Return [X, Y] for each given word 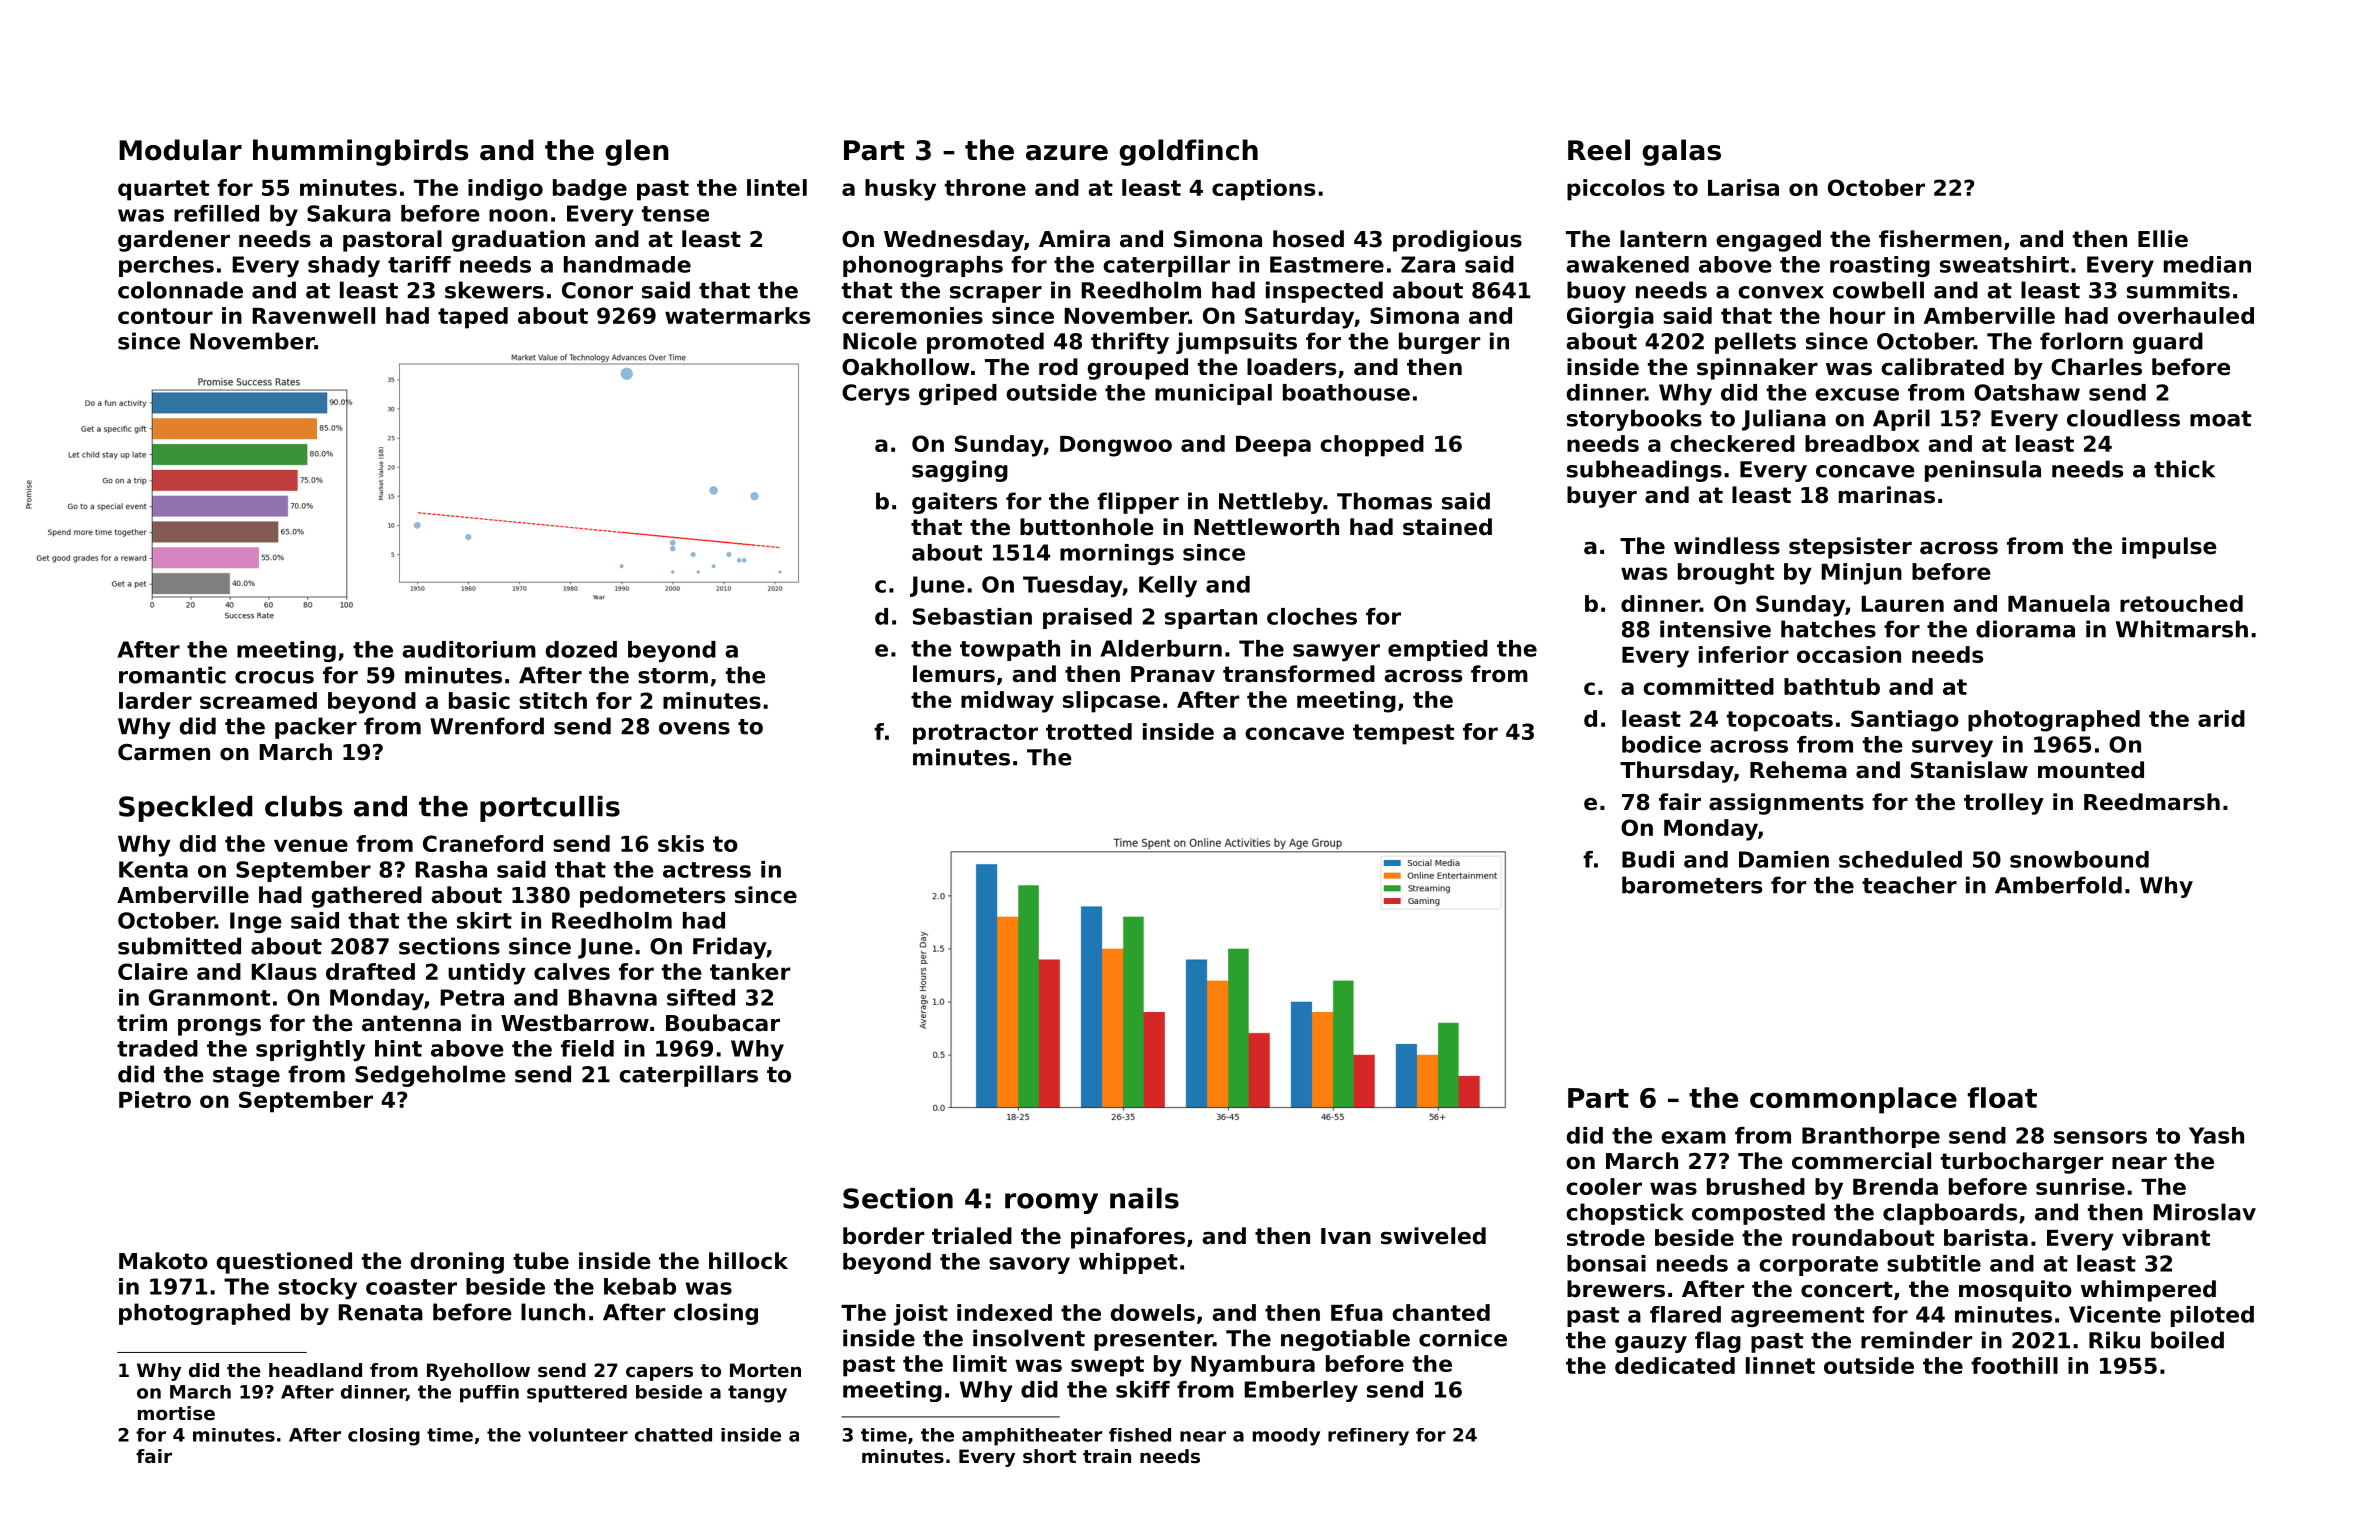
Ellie [2163, 239]
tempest [1403, 734]
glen [637, 152]
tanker [750, 971]
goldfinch [1188, 152]
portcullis [550, 809]
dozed [581, 649]
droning [457, 1263]
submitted [179, 946]
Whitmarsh [2182, 629]
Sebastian [972, 616]
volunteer [578, 1435]
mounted [2091, 770]
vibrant [2166, 1237]
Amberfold [2058, 885]
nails [1144, 1198]
